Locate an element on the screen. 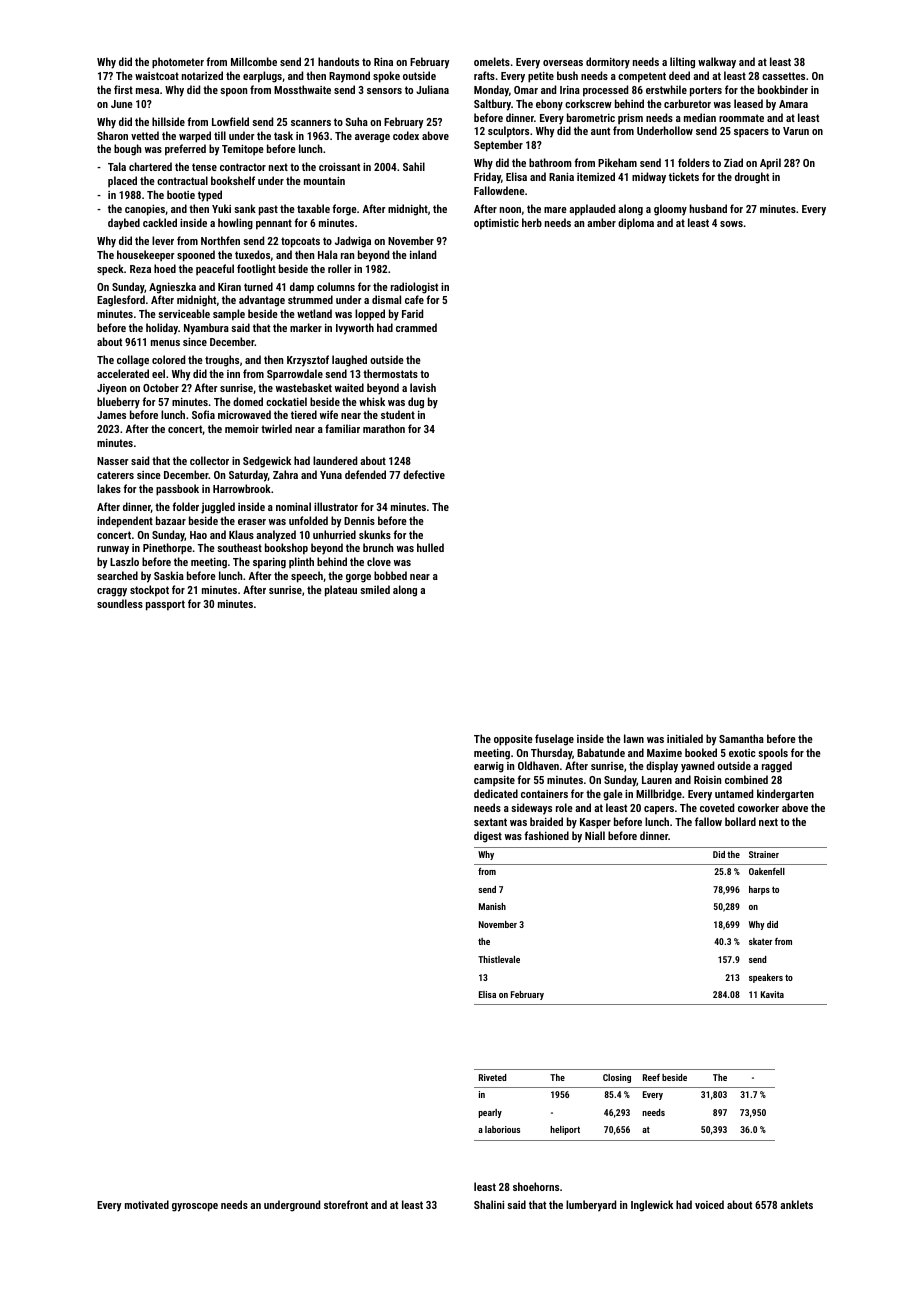  pearly is located at coordinates (490, 1113).
